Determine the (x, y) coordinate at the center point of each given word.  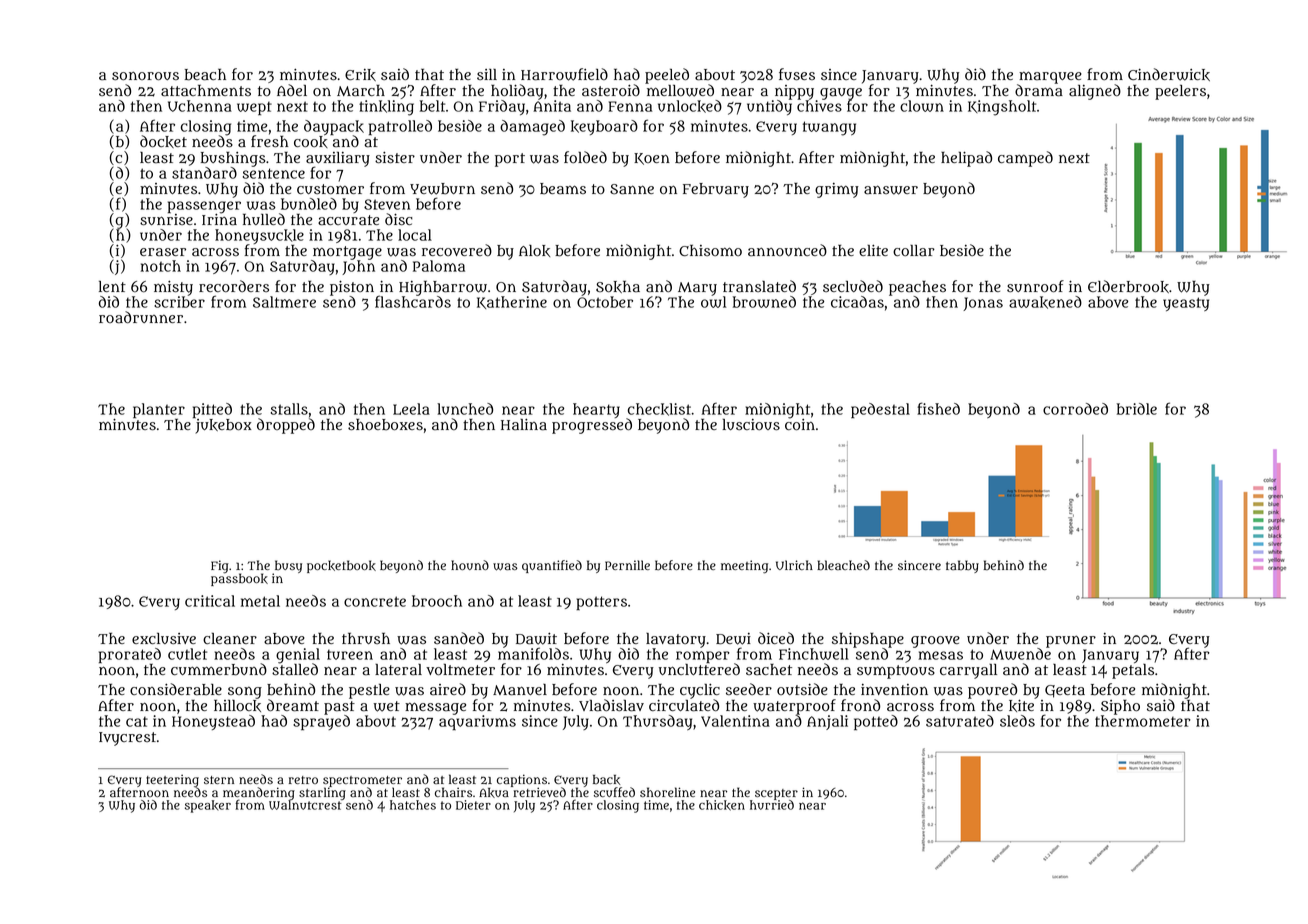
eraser (163, 252)
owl (713, 302)
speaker (208, 806)
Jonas (983, 304)
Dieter (473, 805)
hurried (772, 805)
